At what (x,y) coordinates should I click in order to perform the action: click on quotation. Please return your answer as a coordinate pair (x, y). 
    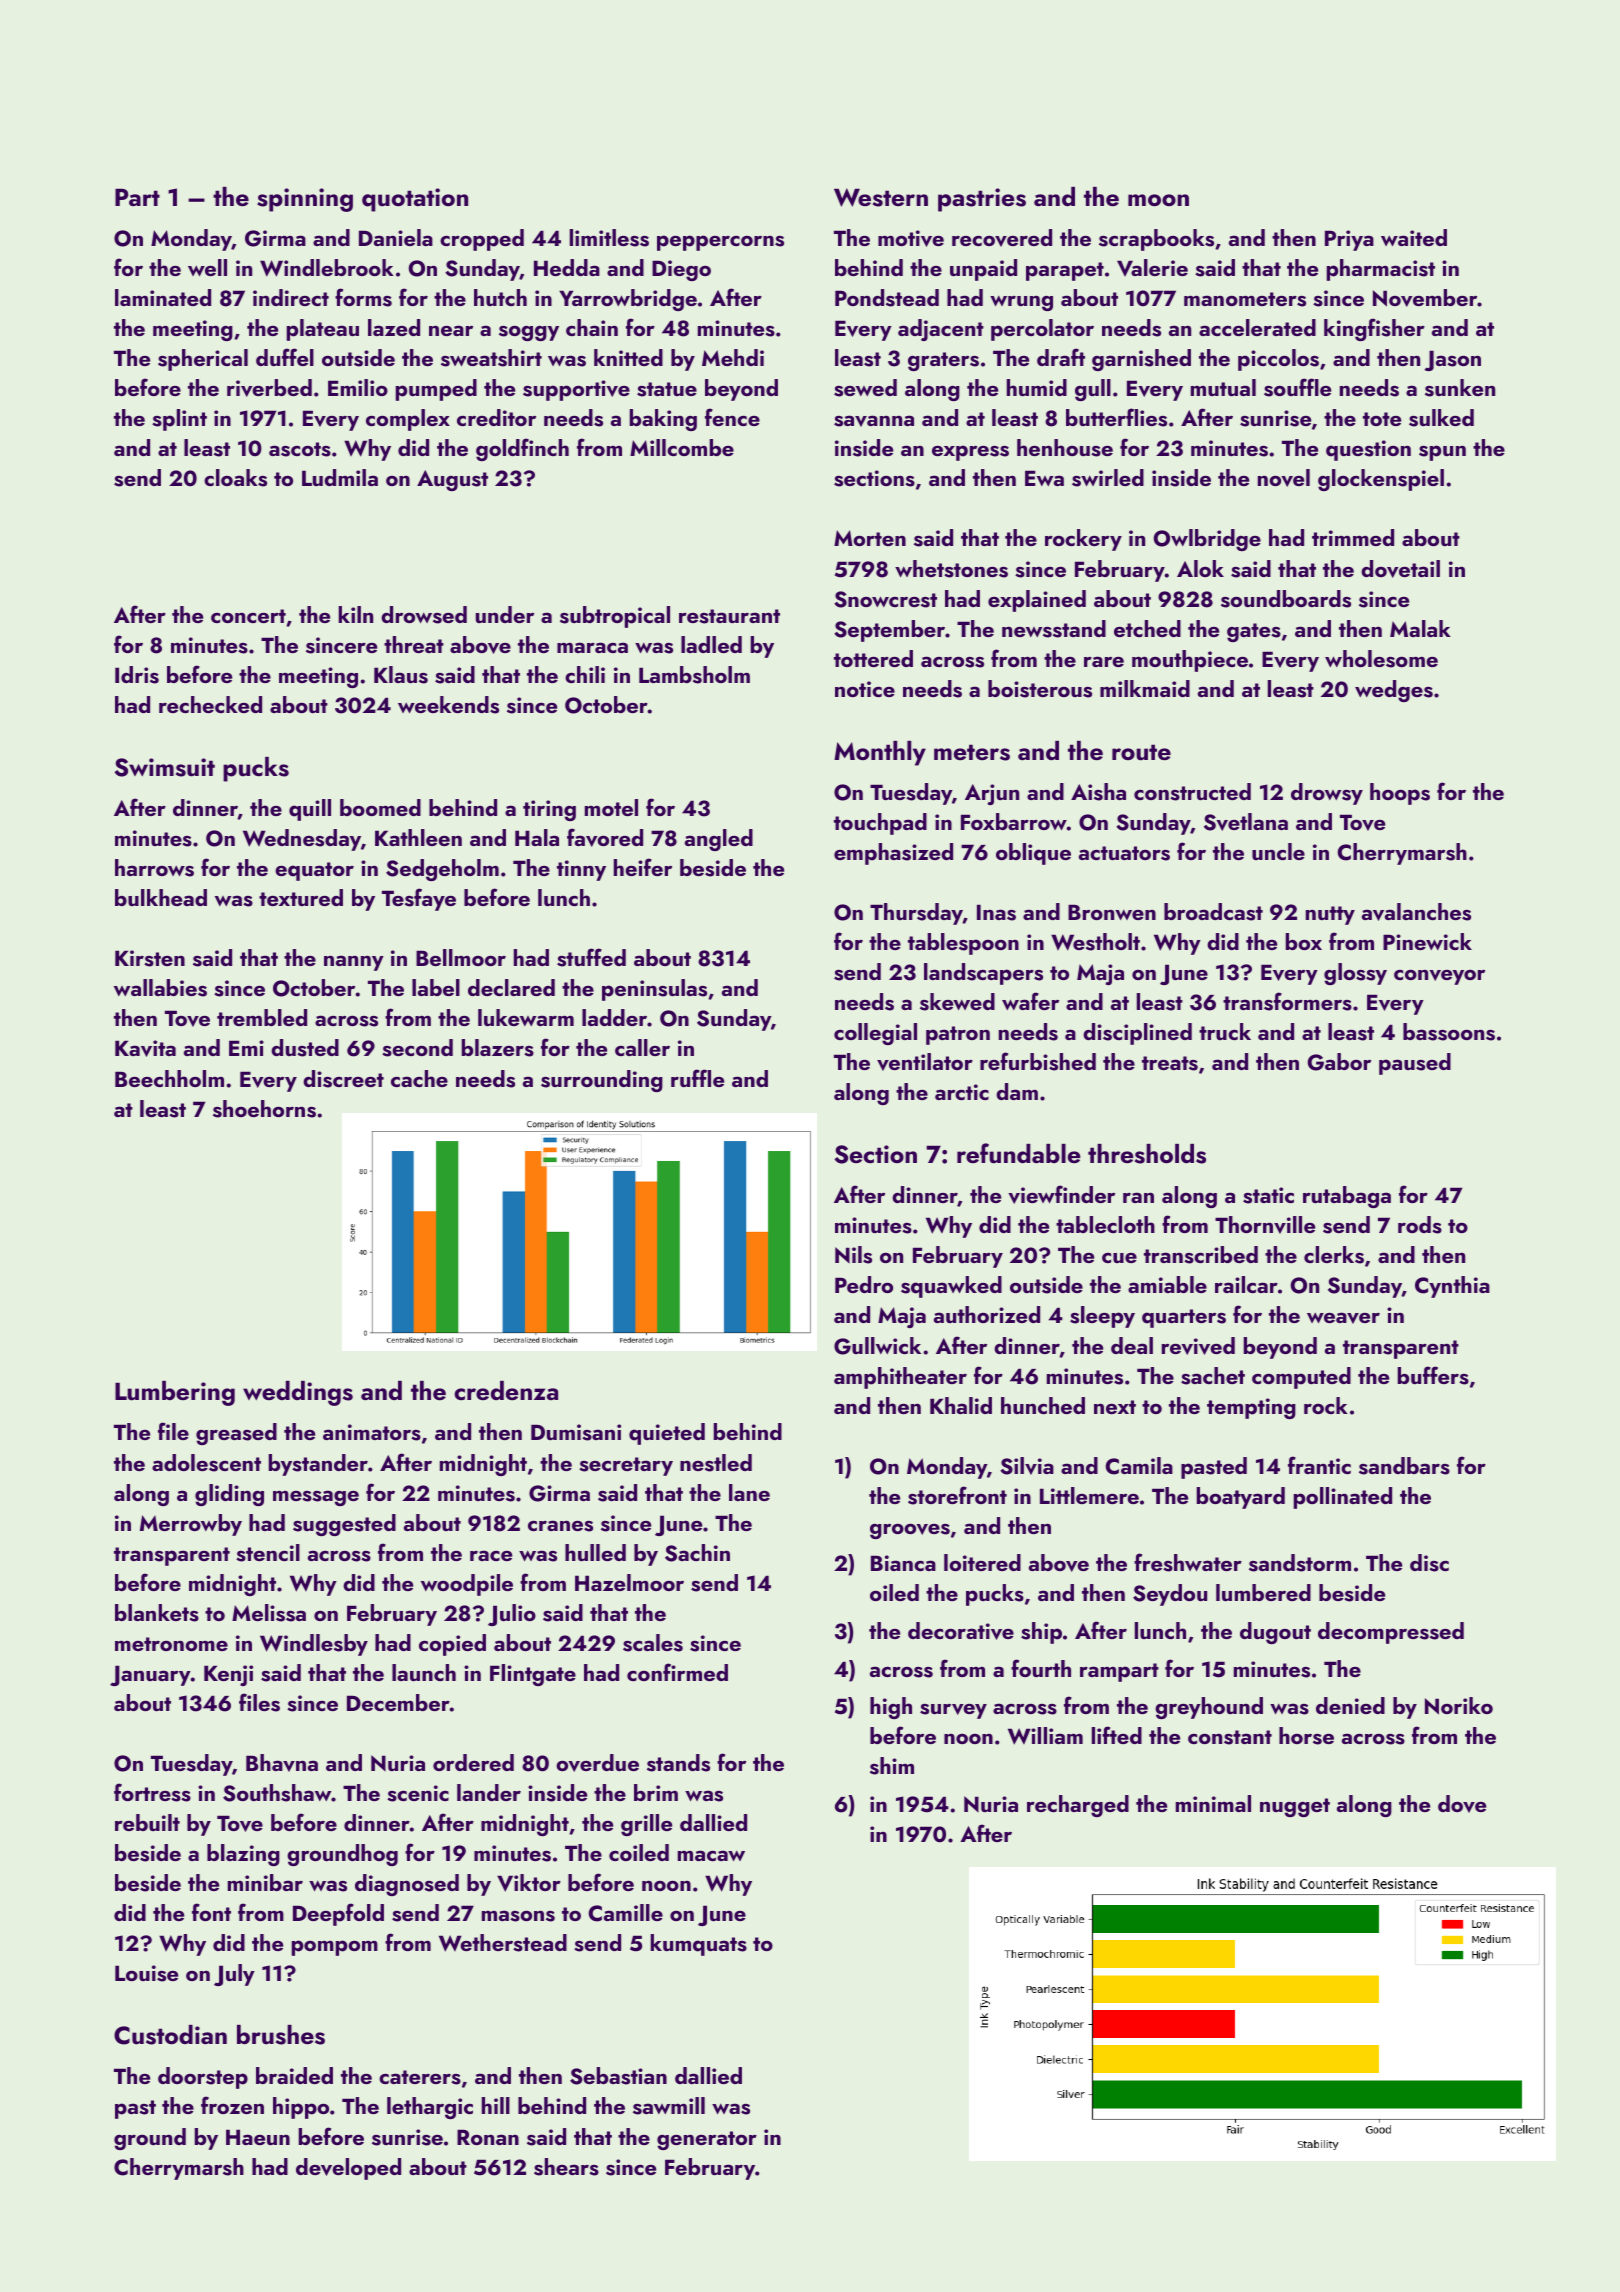
    Looking at the image, I should click on (415, 200).
